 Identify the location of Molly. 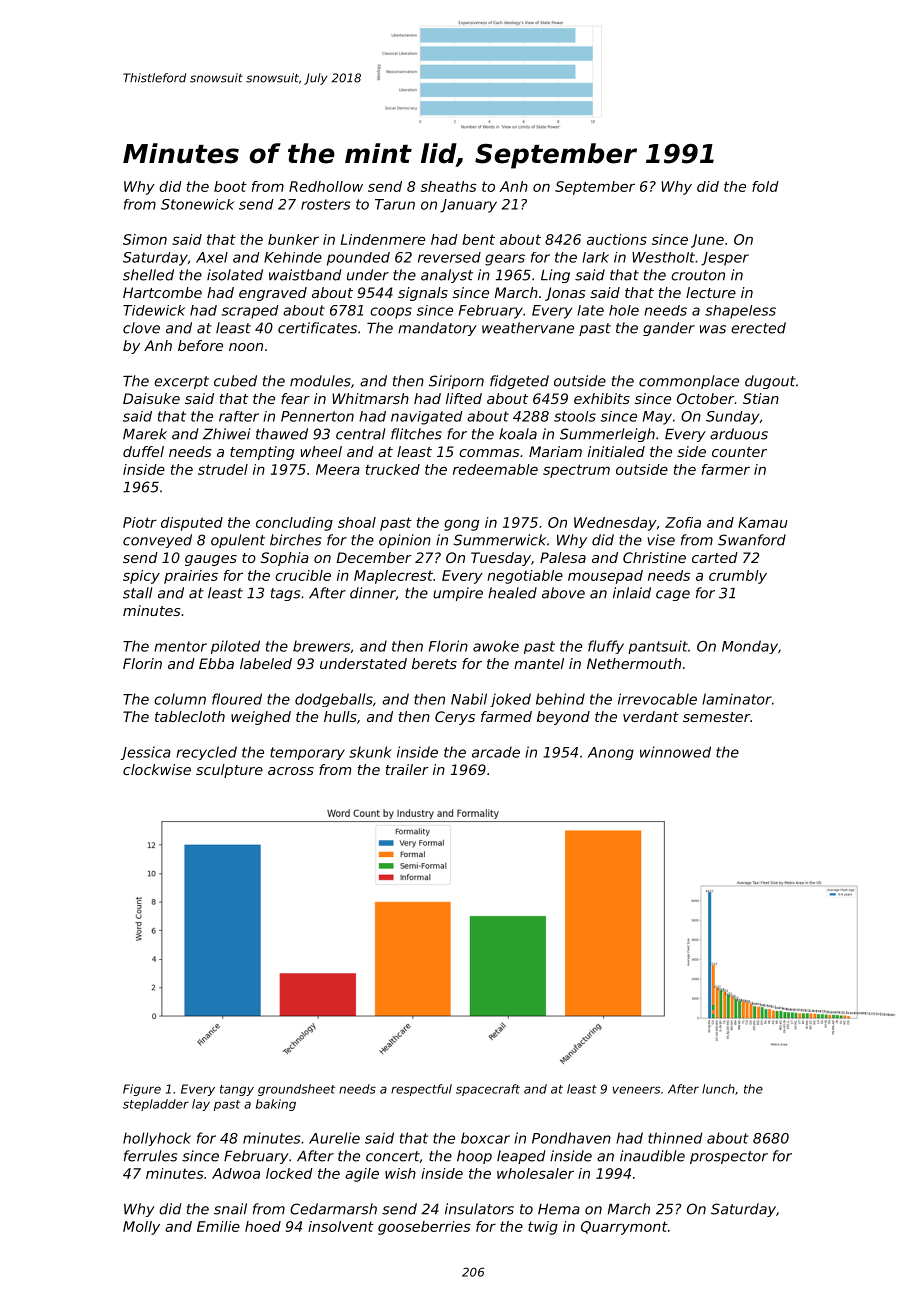
(141, 1228).
